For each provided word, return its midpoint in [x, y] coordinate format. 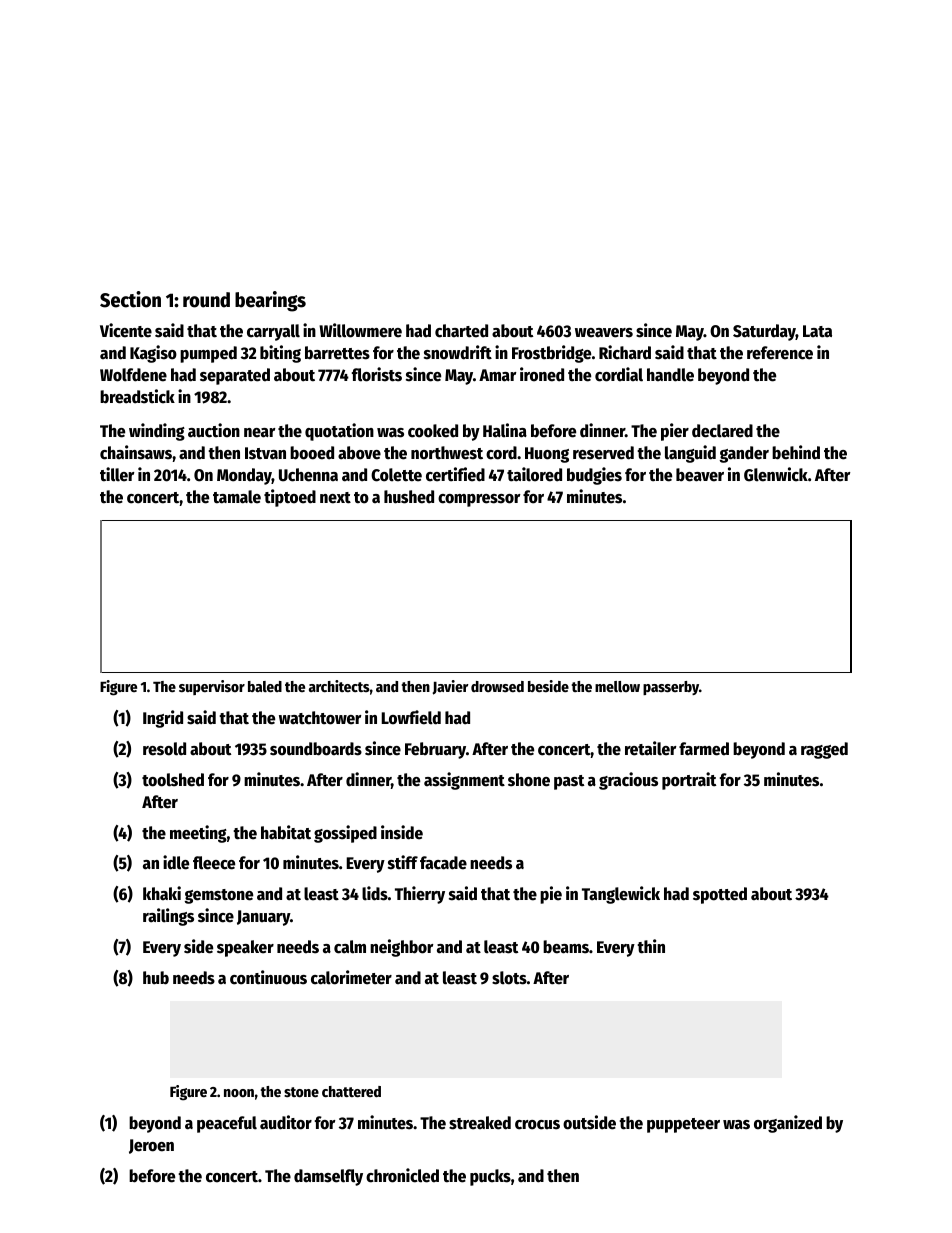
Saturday [764, 332]
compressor [479, 500]
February [435, 750]
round [206, 300]
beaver [700, 475]
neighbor [401, 948]
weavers [604, 333]
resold [164, 749]
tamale [237, 497]
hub [156, 978]
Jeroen [151, 1146]
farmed [704, 749]
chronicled [402, 1175]
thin [651, 946]
